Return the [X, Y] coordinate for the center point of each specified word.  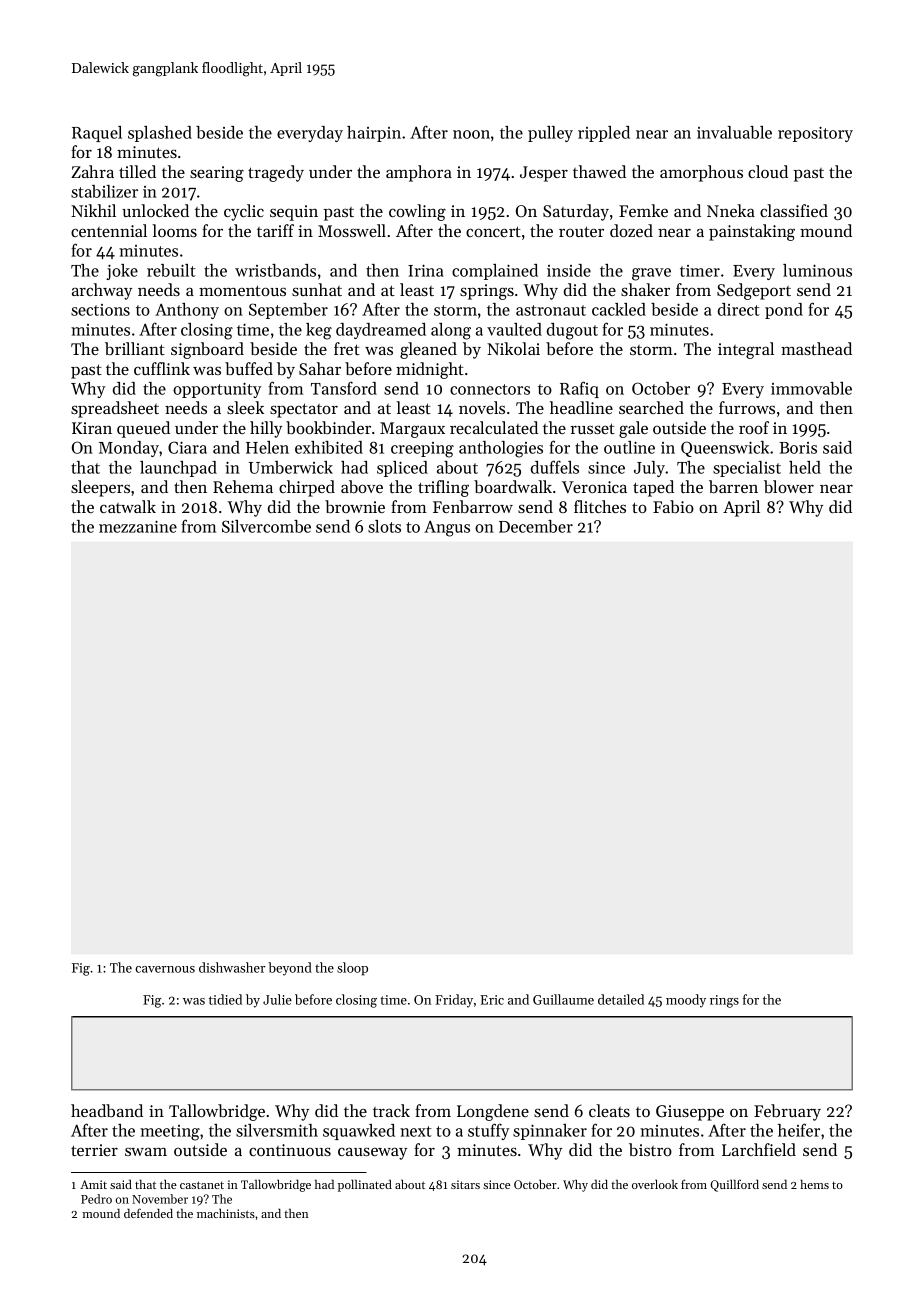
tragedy [276, 173]
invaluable [734, 132]
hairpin [374, 134]
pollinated [365, 1185]
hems [814, 1184]
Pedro [96, 1199]
